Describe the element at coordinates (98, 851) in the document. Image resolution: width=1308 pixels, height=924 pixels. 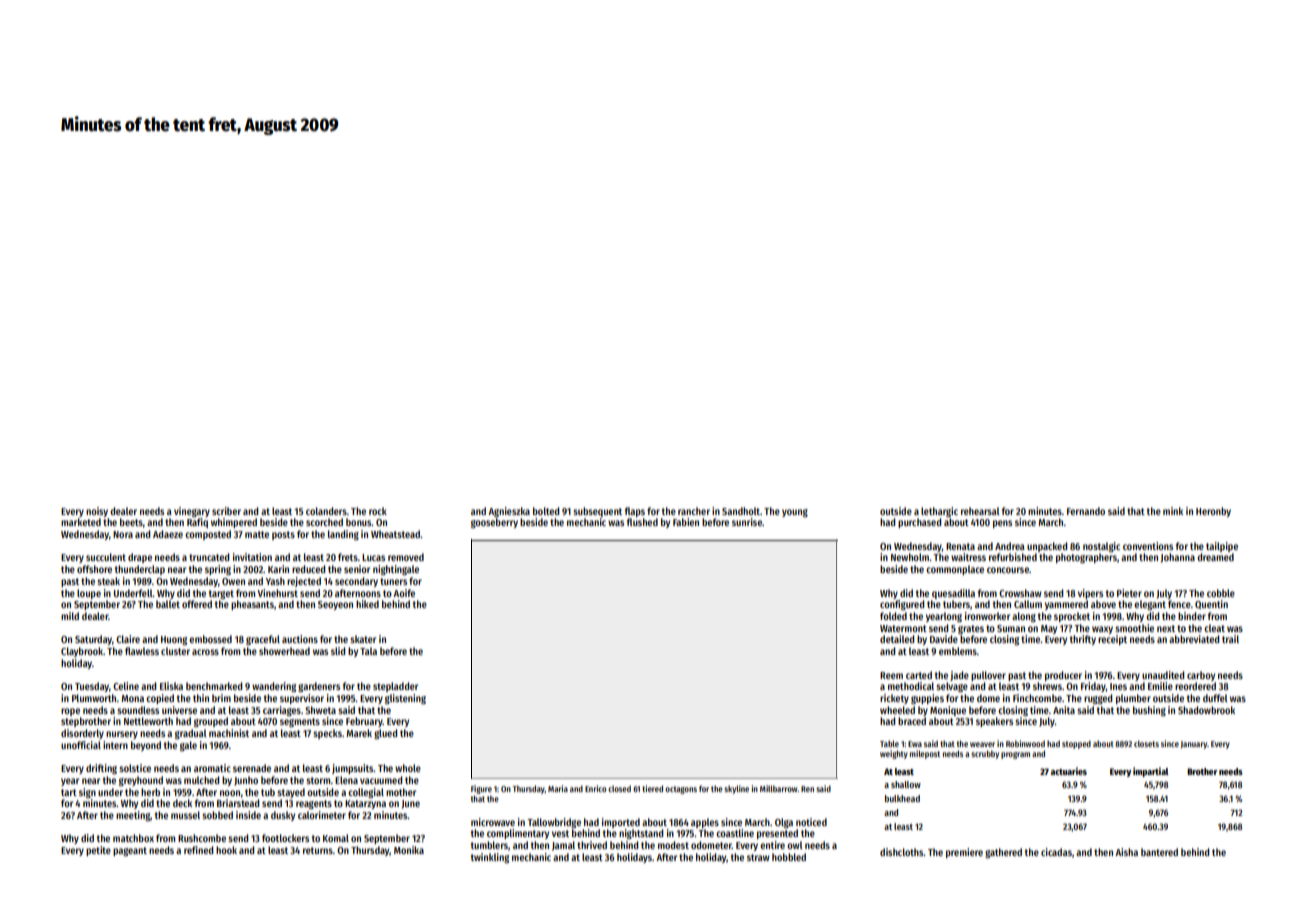
I see `petite` at that location.
